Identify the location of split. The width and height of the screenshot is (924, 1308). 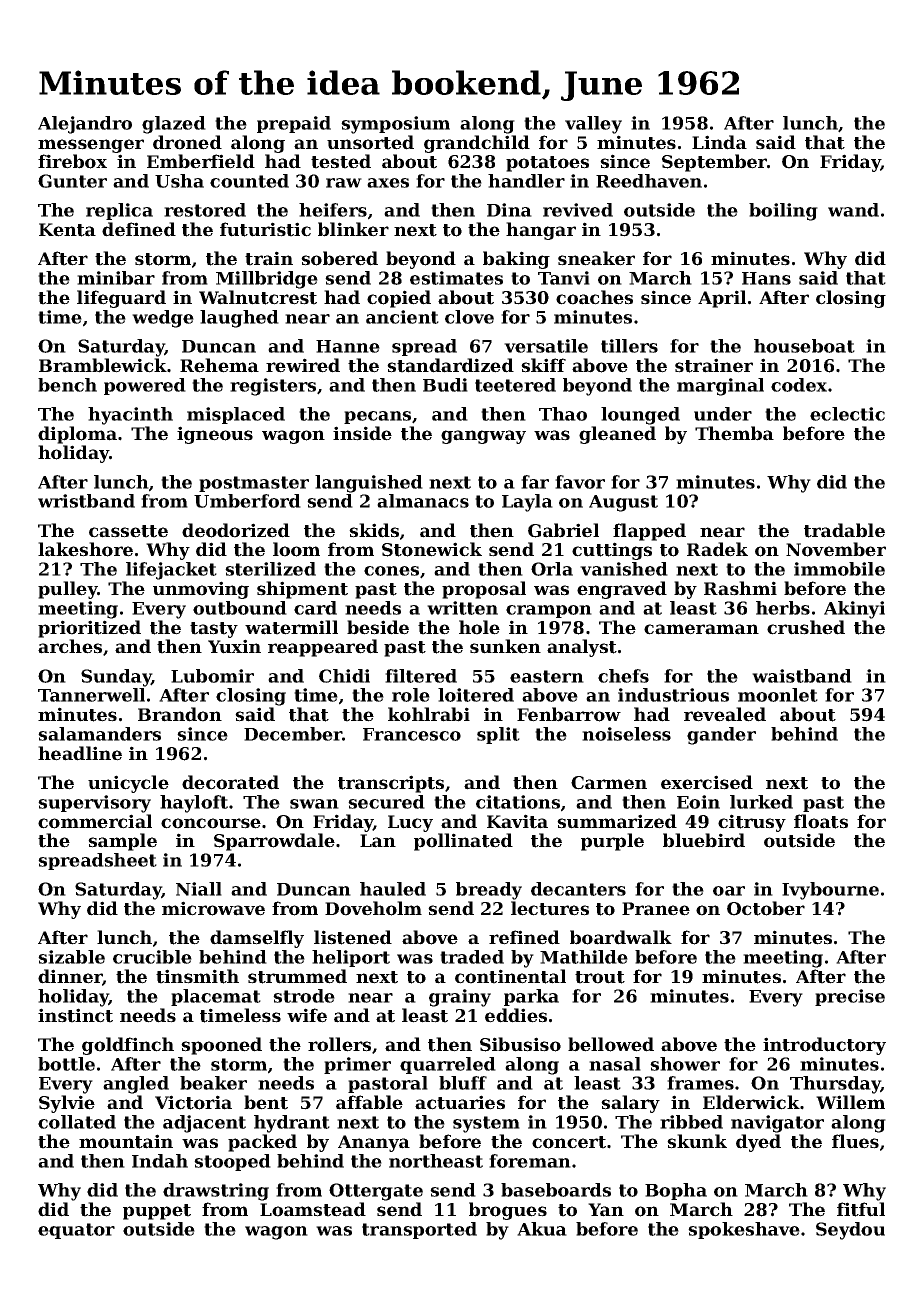
(498, 735).
